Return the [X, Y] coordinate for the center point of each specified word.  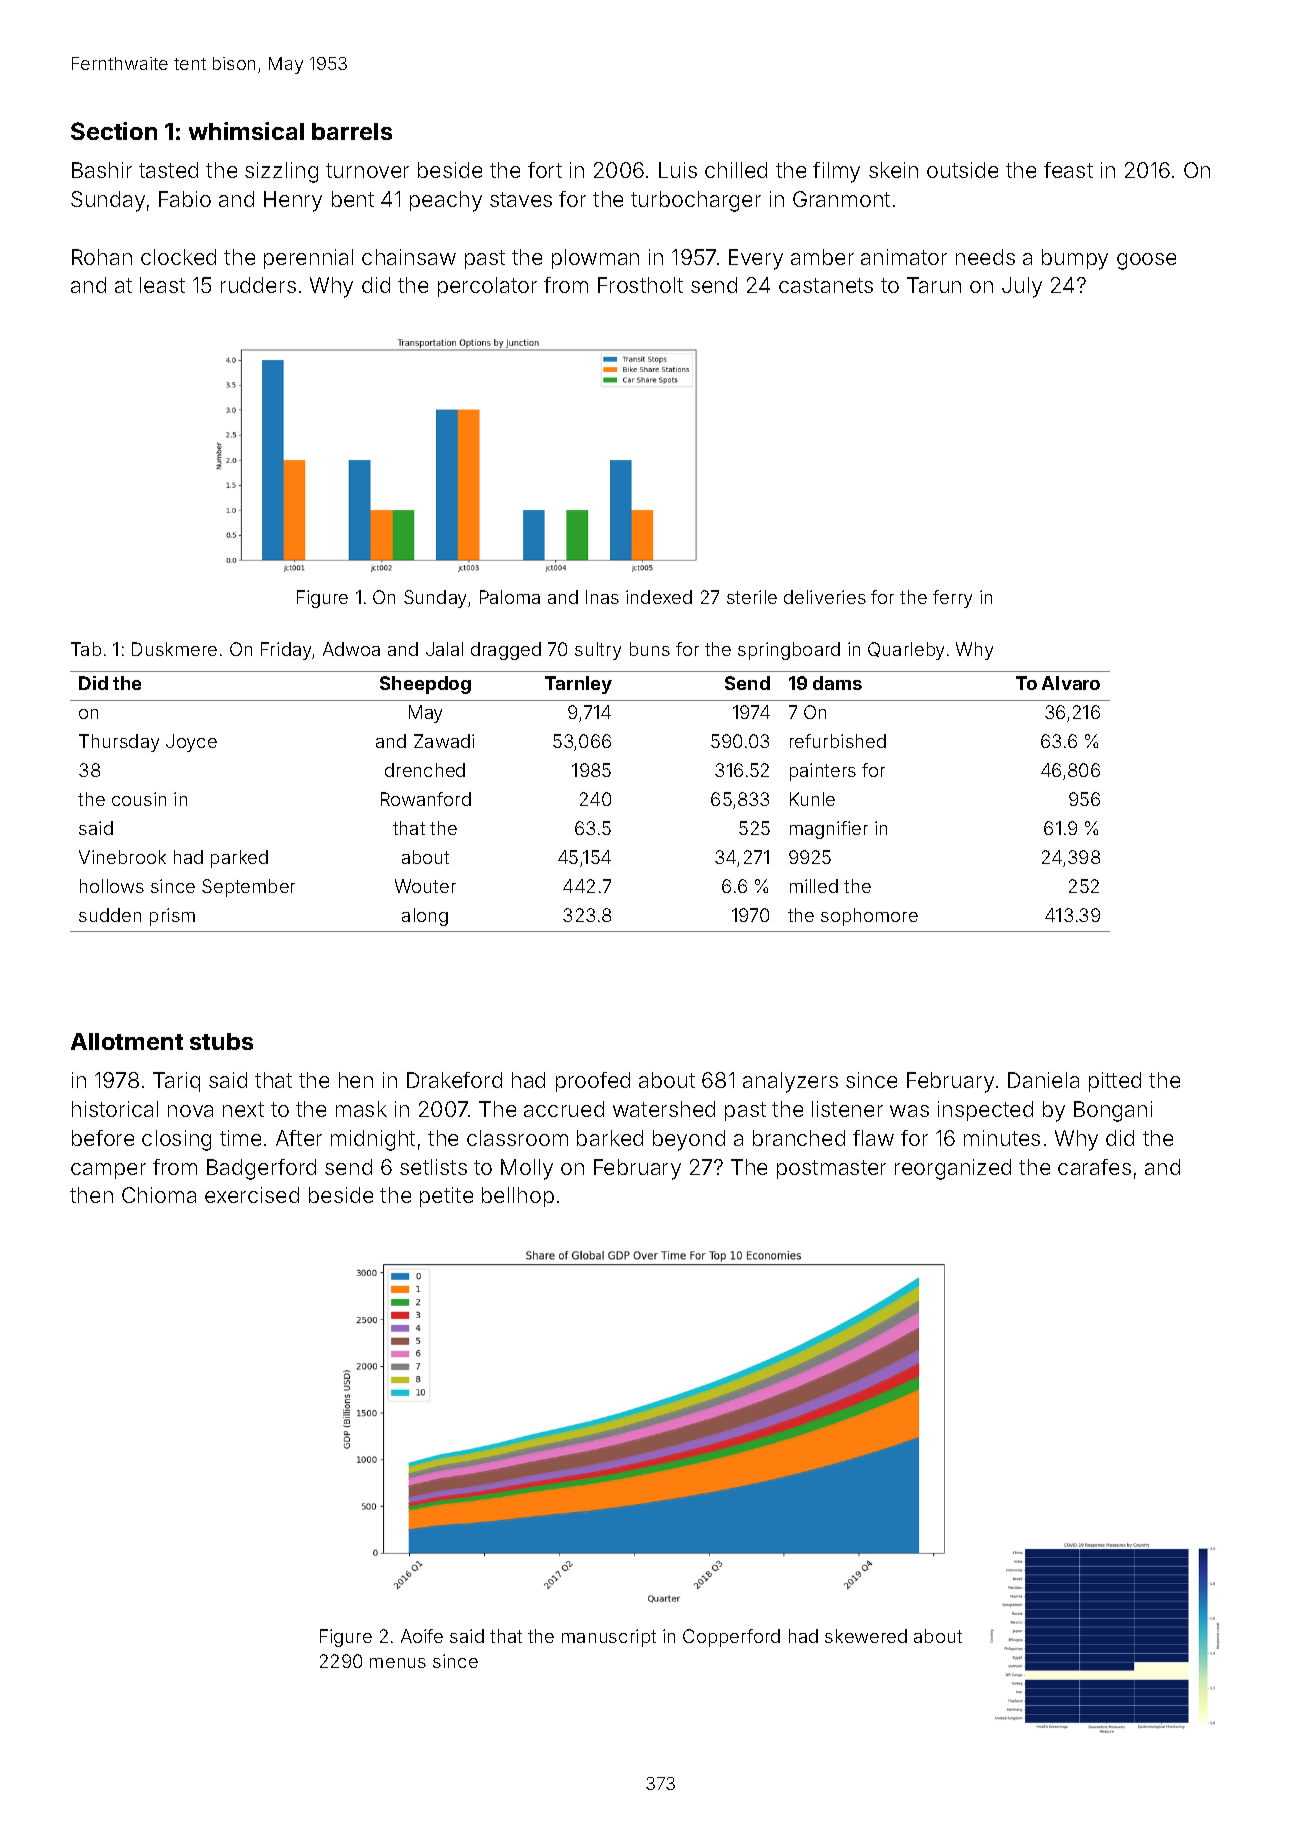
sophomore [869, 917]
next [243, 1109]
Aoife [422, 1636]
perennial [308, 259]
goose [1146, 261]
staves [521, 199]
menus [398, 1663]
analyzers [790, 1082]
